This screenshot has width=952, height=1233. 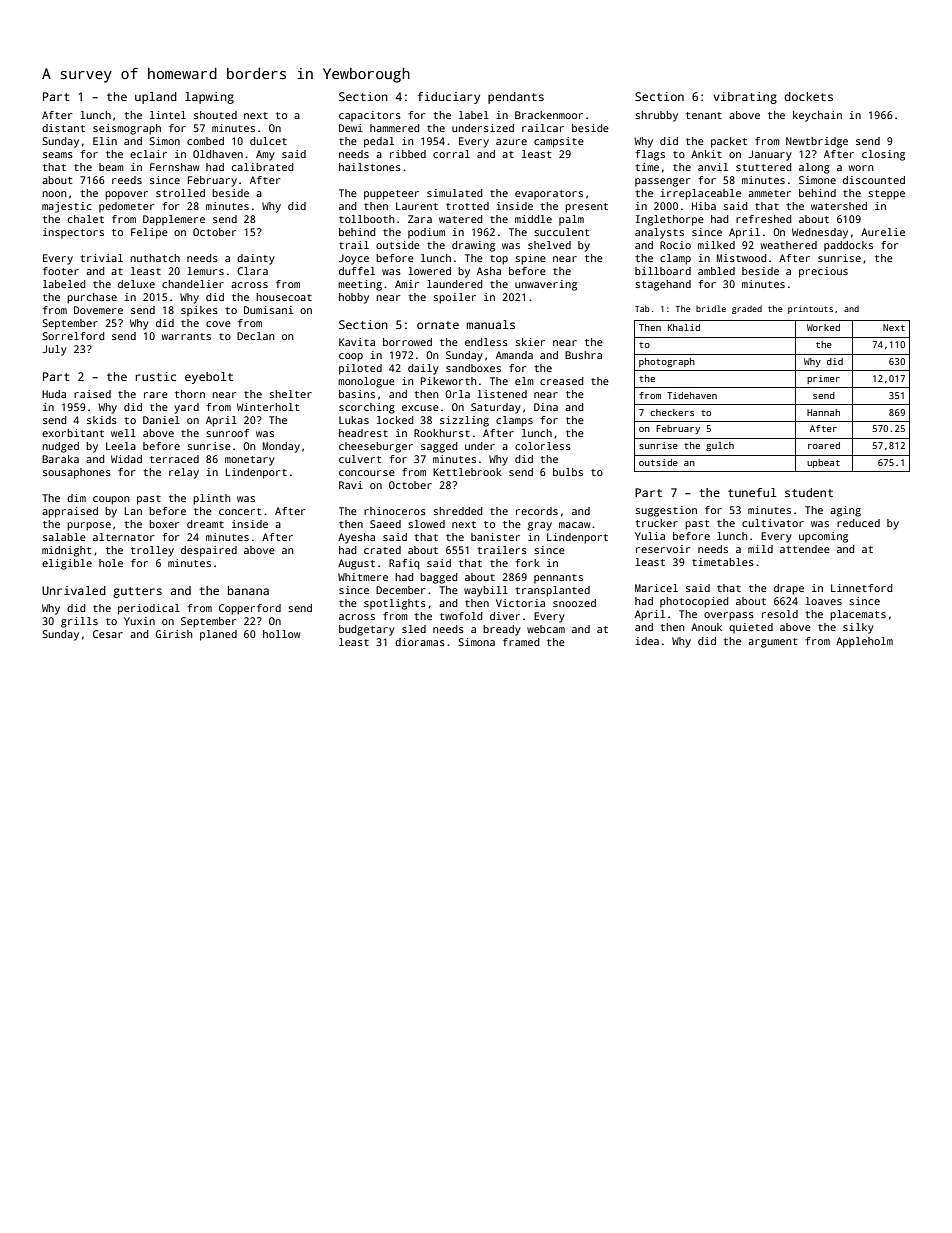 I want to click on ornate, so click(x=438, y=325).
